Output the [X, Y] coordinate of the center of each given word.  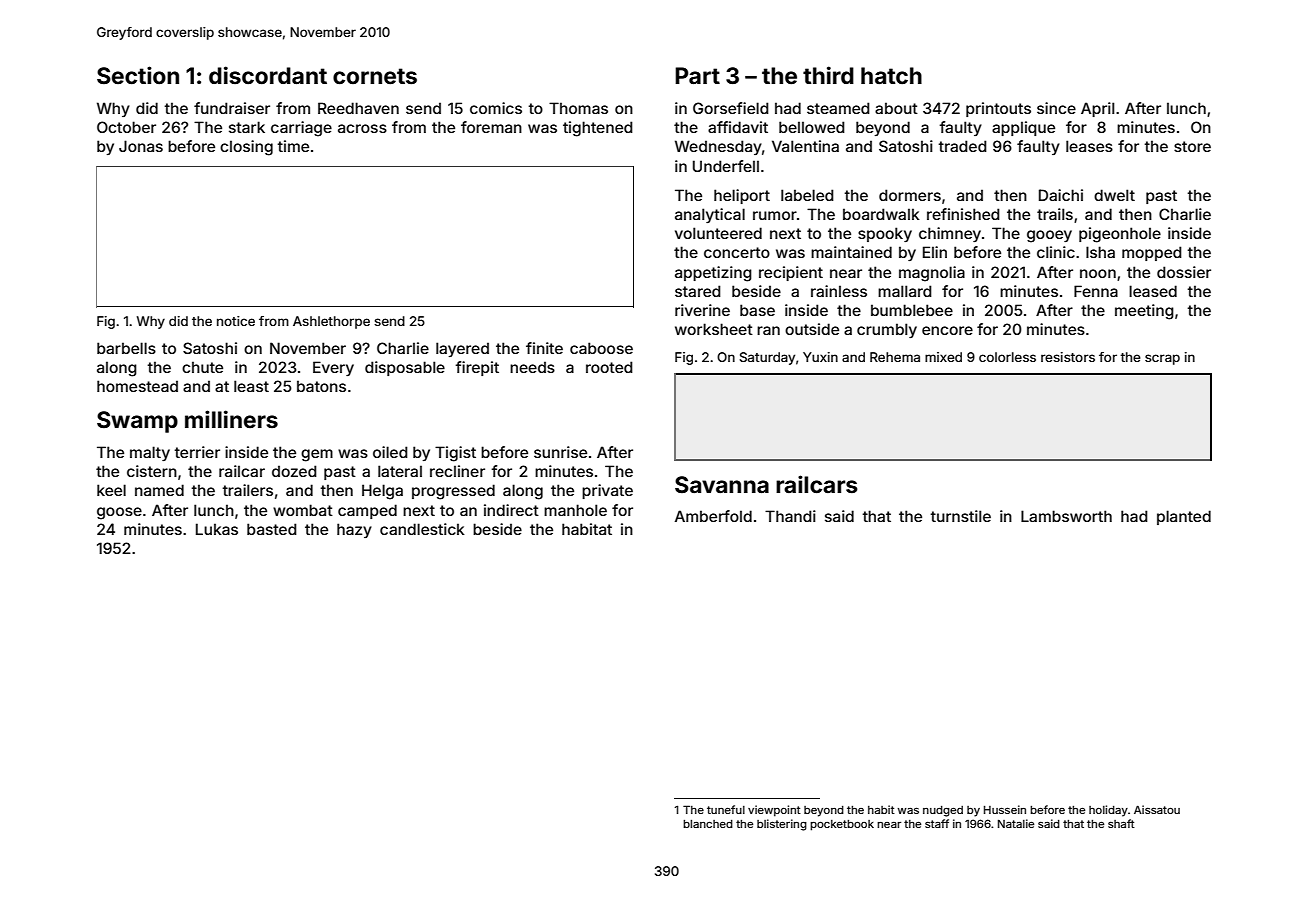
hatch [891, 76]
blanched [708, 824]
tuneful [726, 809]
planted [1184, 517]
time [293, 146]
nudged [943, 811]
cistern [152, 471]
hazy [354, 530]
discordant [268, 75]
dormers [910, 195]
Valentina [805, 146]
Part [697, 76]
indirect [511, 510]
